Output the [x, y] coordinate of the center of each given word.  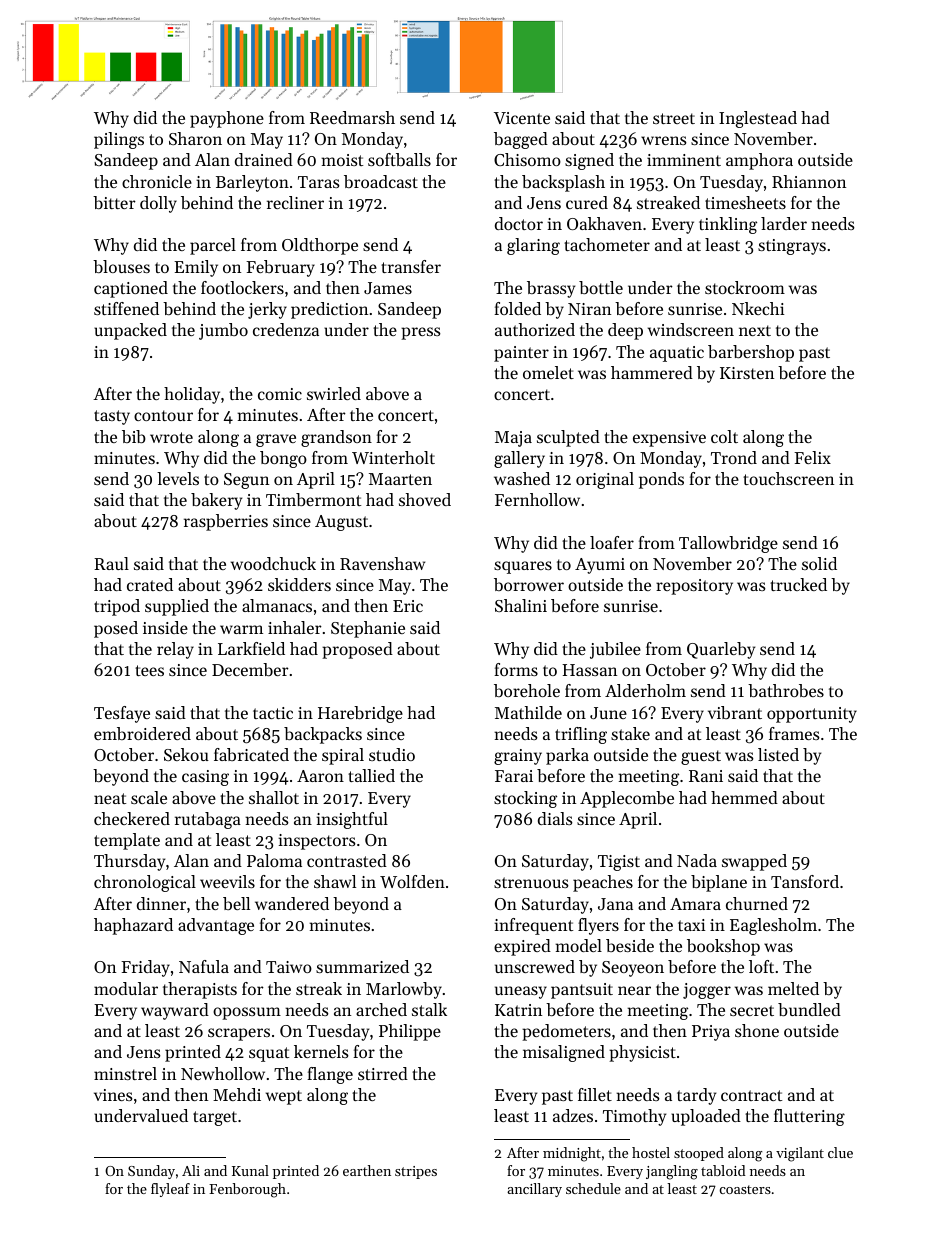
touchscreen [788, 478]
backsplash [563, 183]
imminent [684, 160]
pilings [119, 140]
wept [284, 1097]
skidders [299, 584]
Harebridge [360, 714]
